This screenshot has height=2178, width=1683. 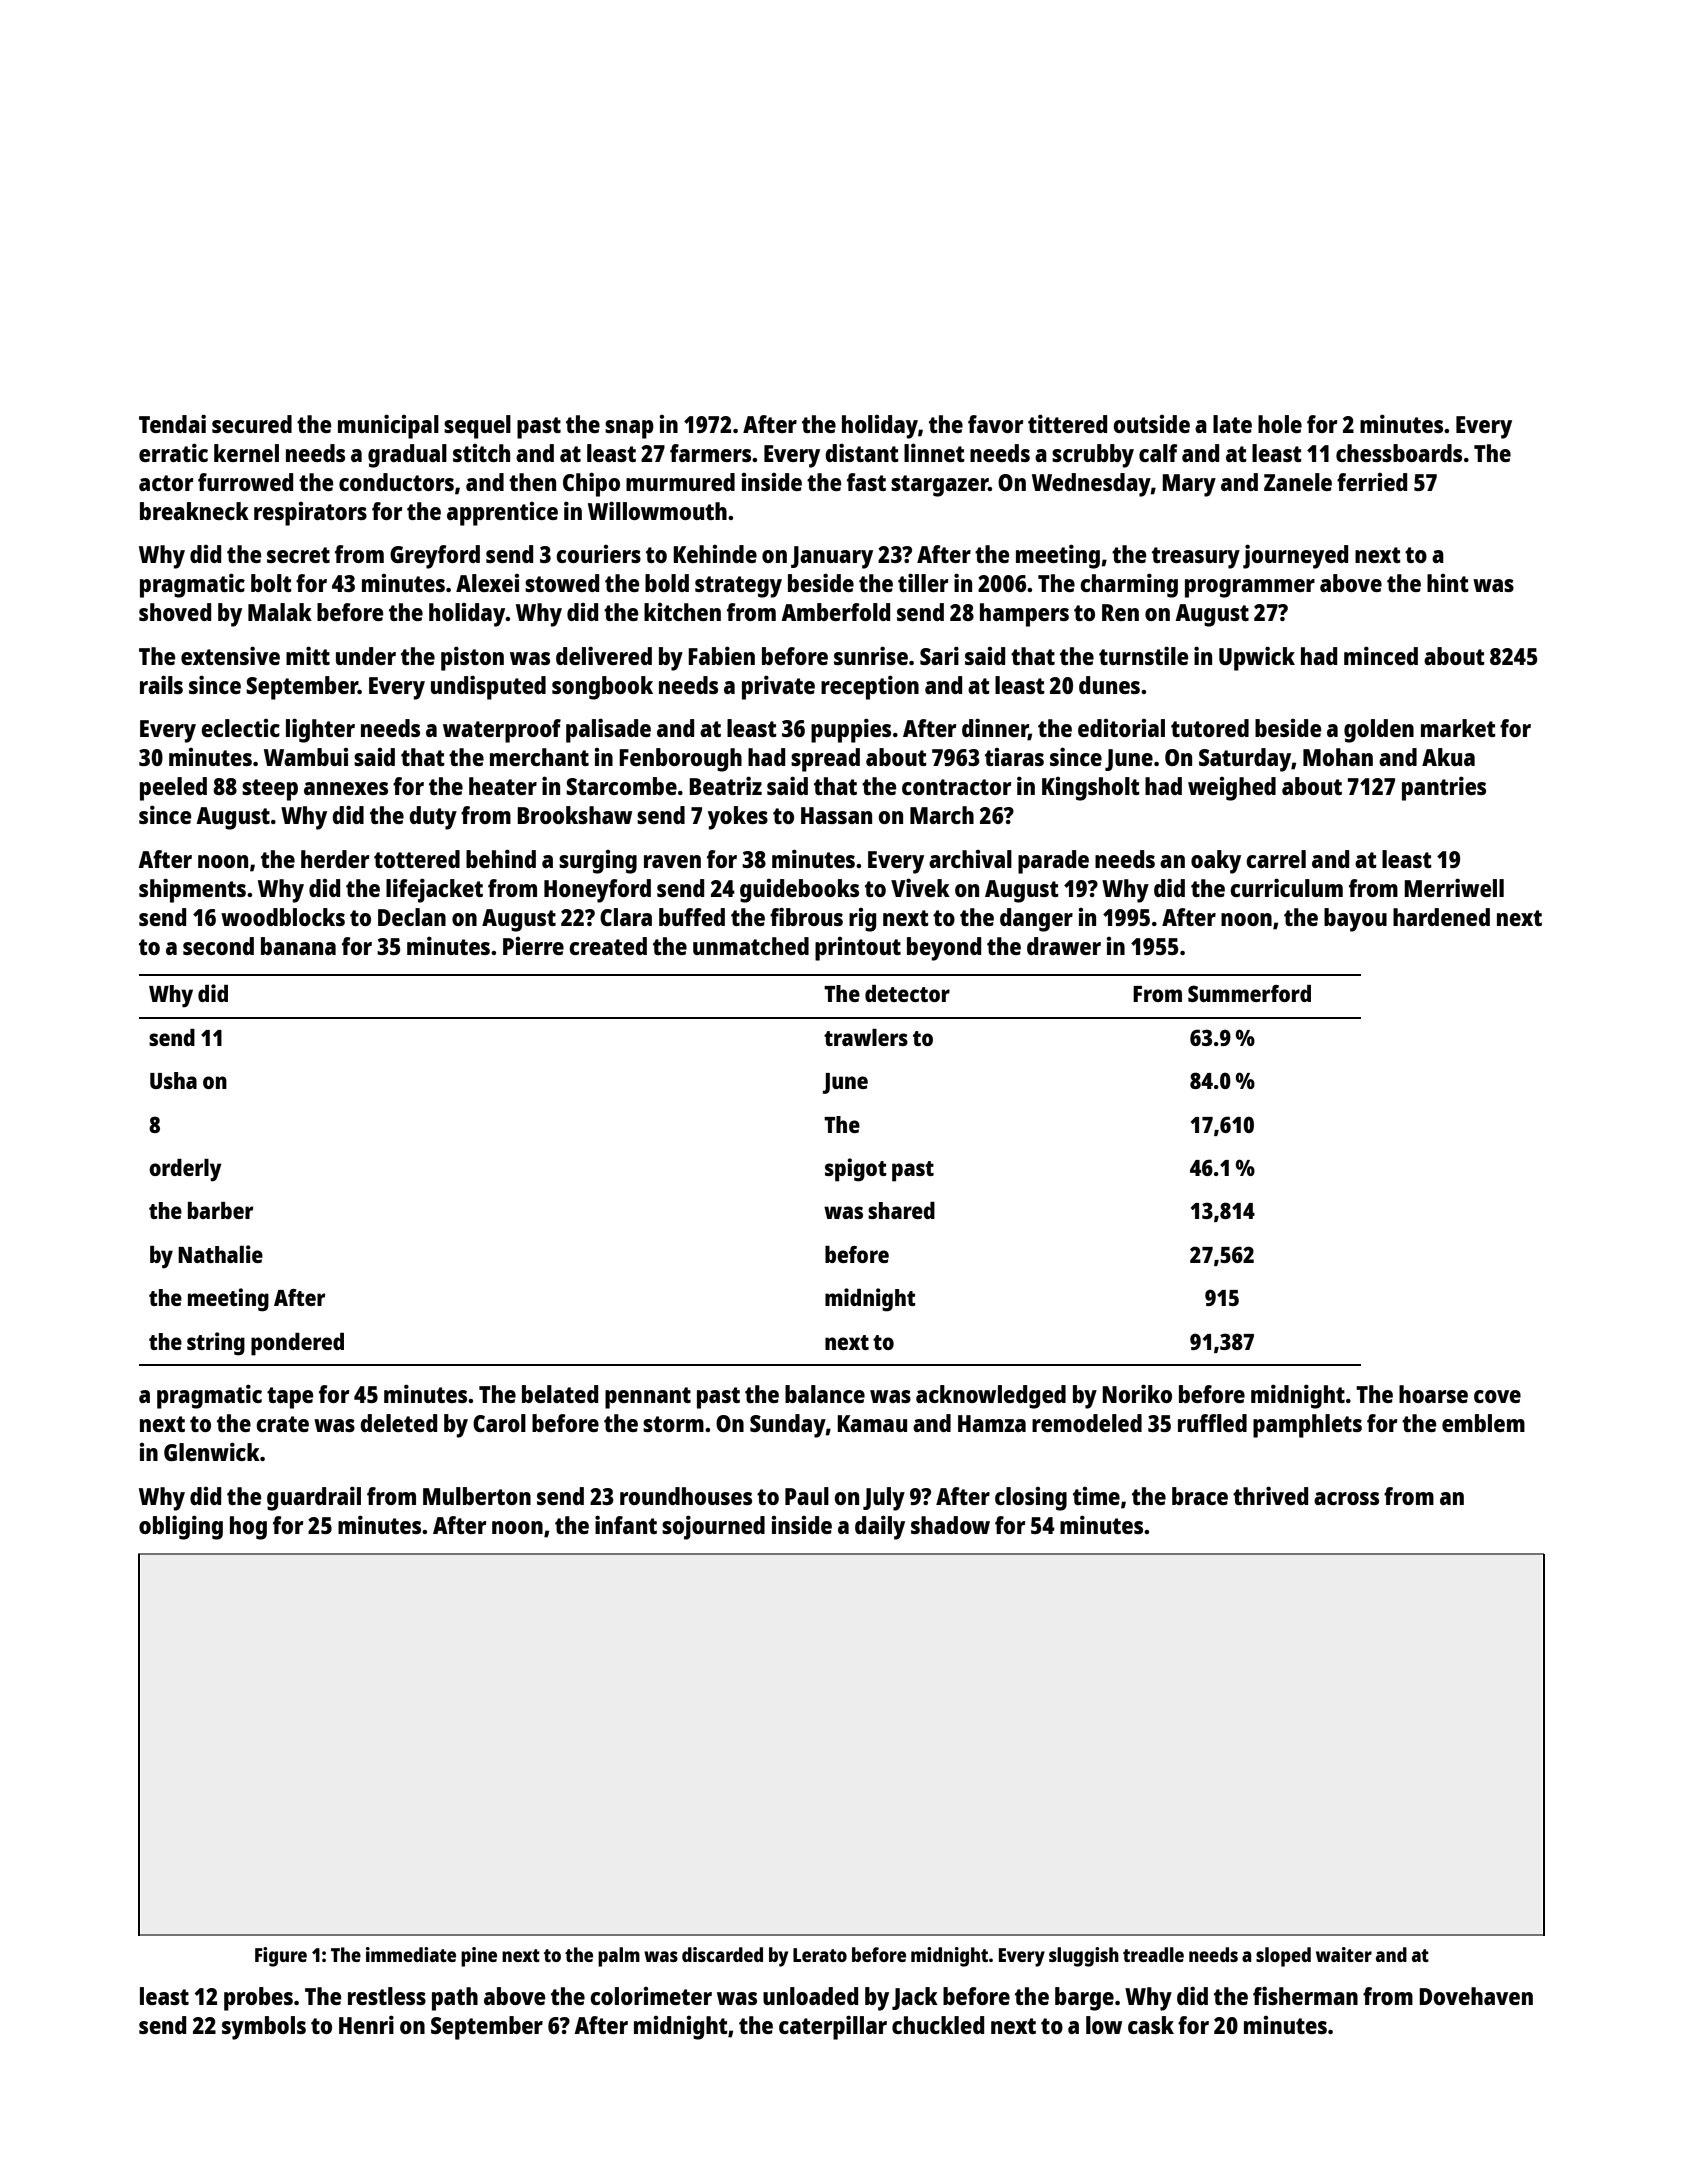 I want to click on oaky, so click(x=1216, y=862).
